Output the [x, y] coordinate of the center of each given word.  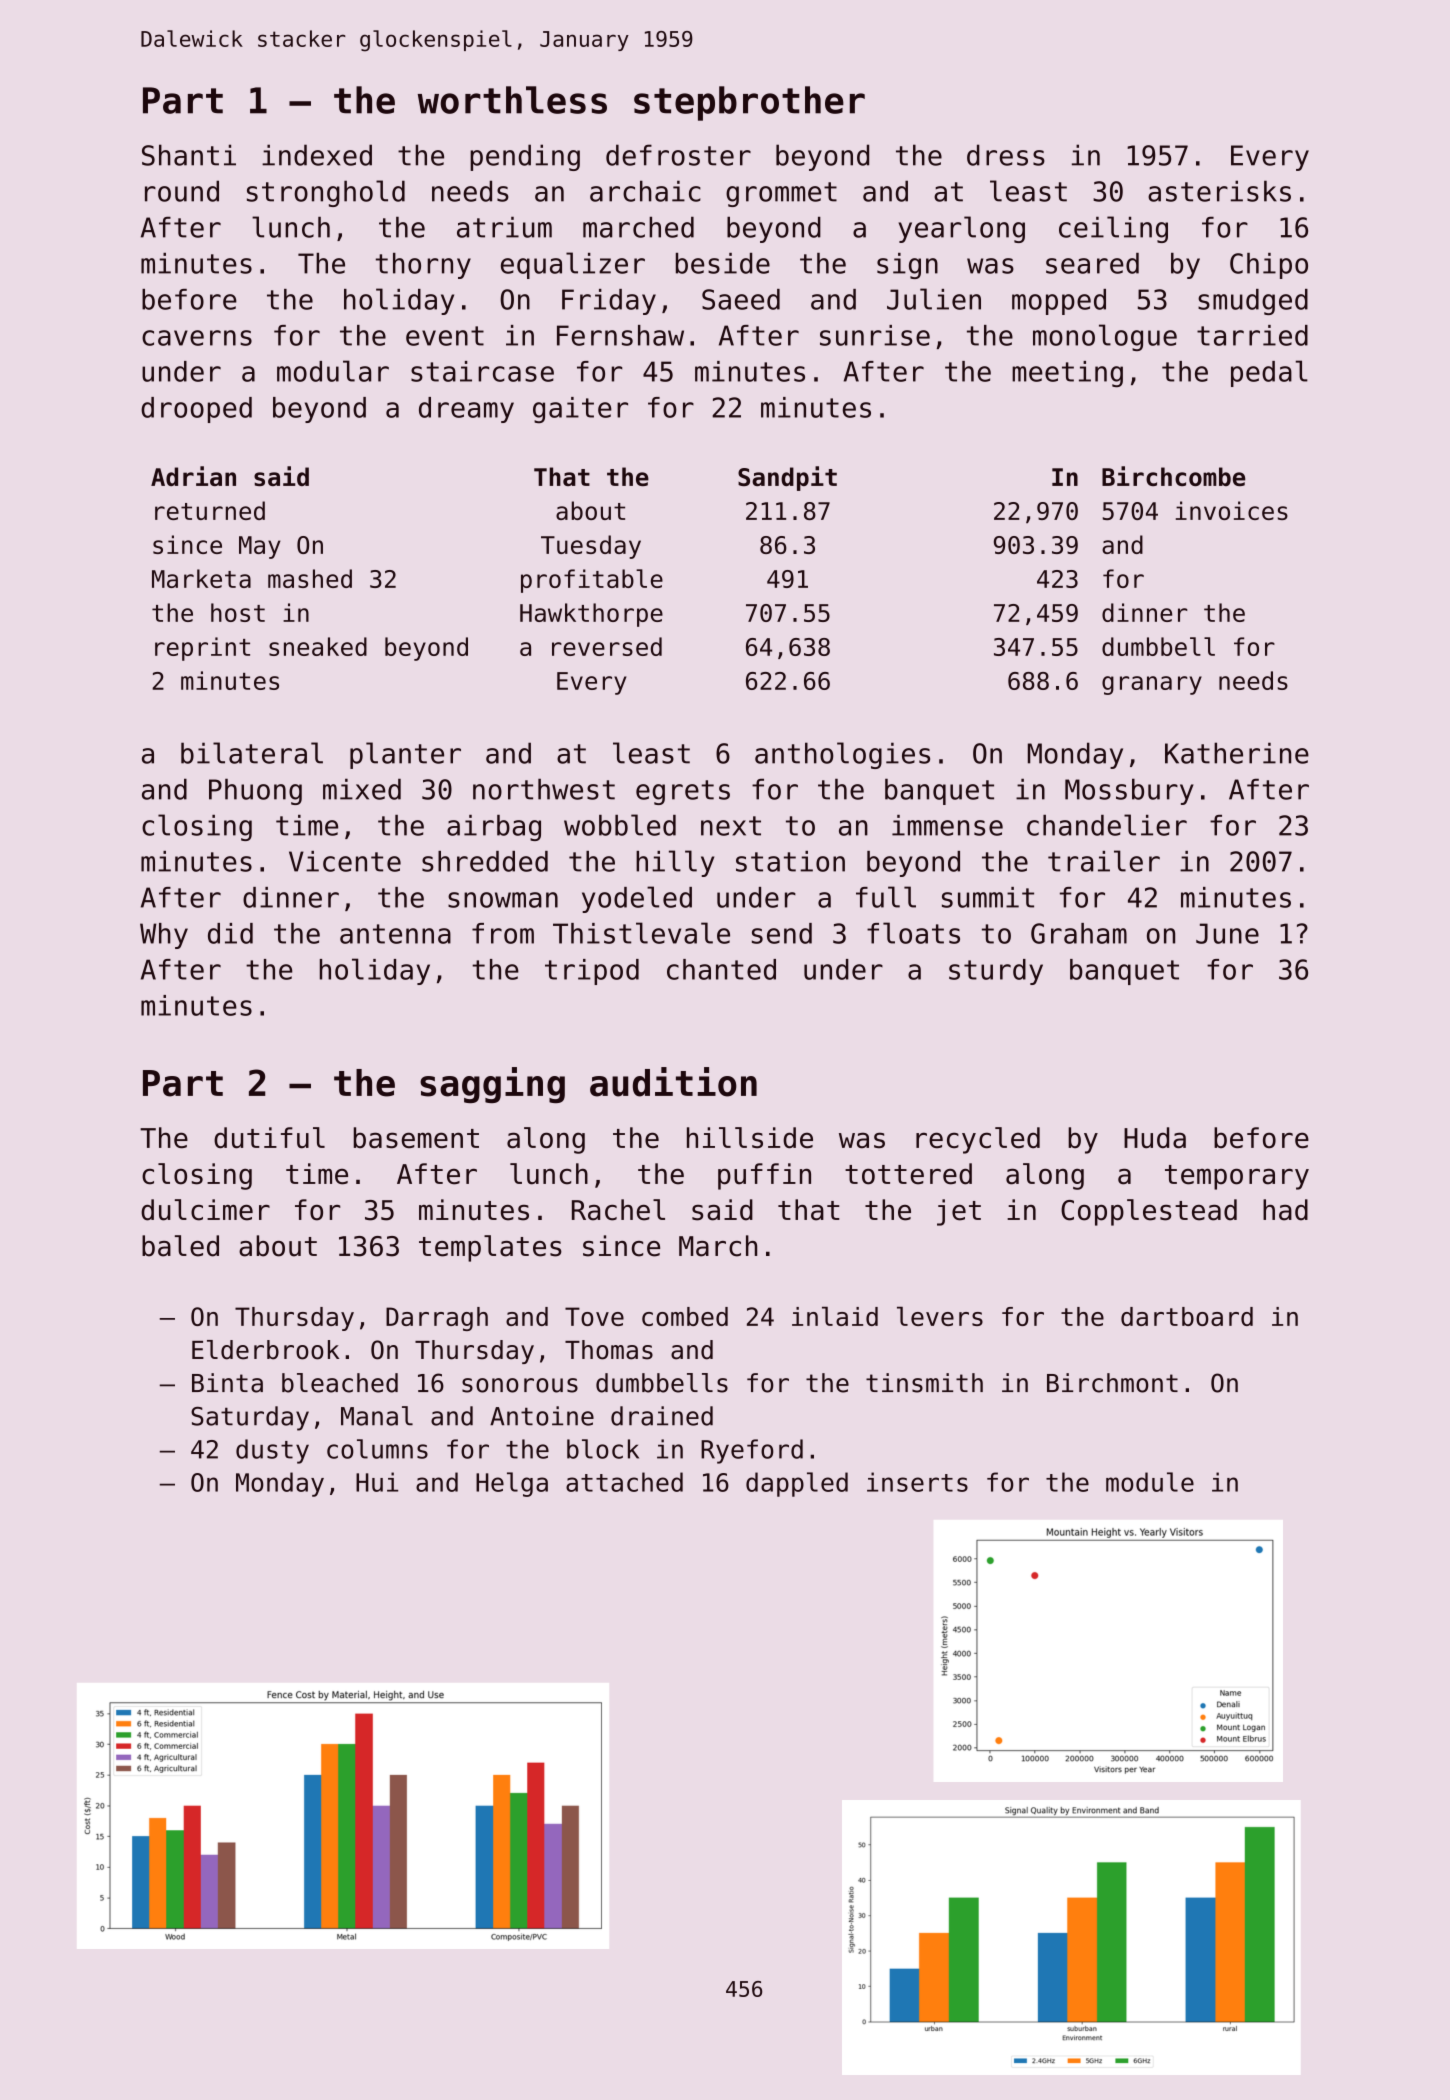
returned [210, 510]
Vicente [345, 861]
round [182, 191]
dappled [797, 1484]
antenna [395, 934]
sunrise [875, 335]
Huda [1155, 1138]
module [1150, 1482]
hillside [750, 1138]
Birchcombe [1173, 476]
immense [947, 825]
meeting [1067, 374]
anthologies [842, 755]
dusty [272, 1451]
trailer [1104, 861]
